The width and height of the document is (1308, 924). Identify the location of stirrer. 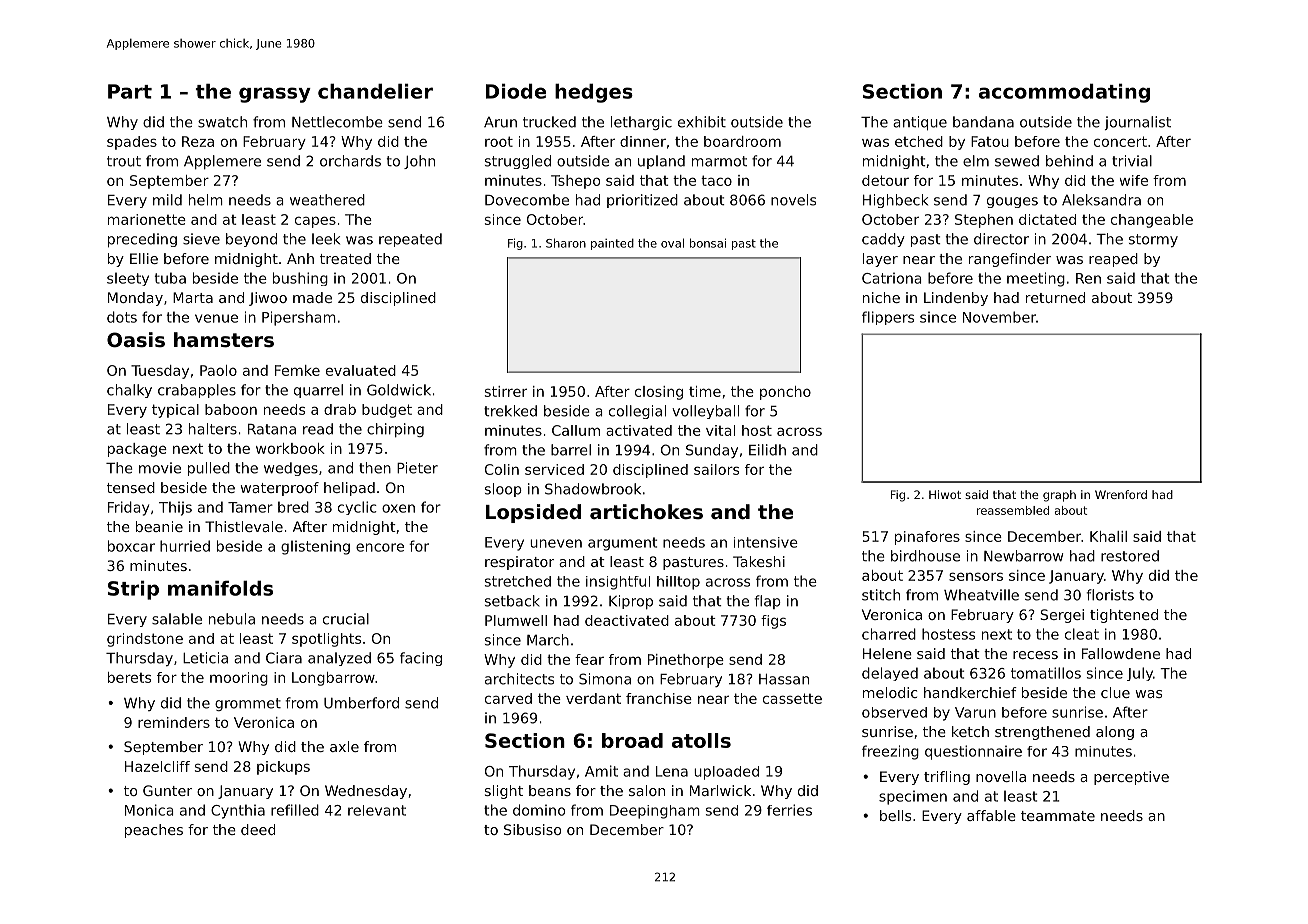
(506, 391).
